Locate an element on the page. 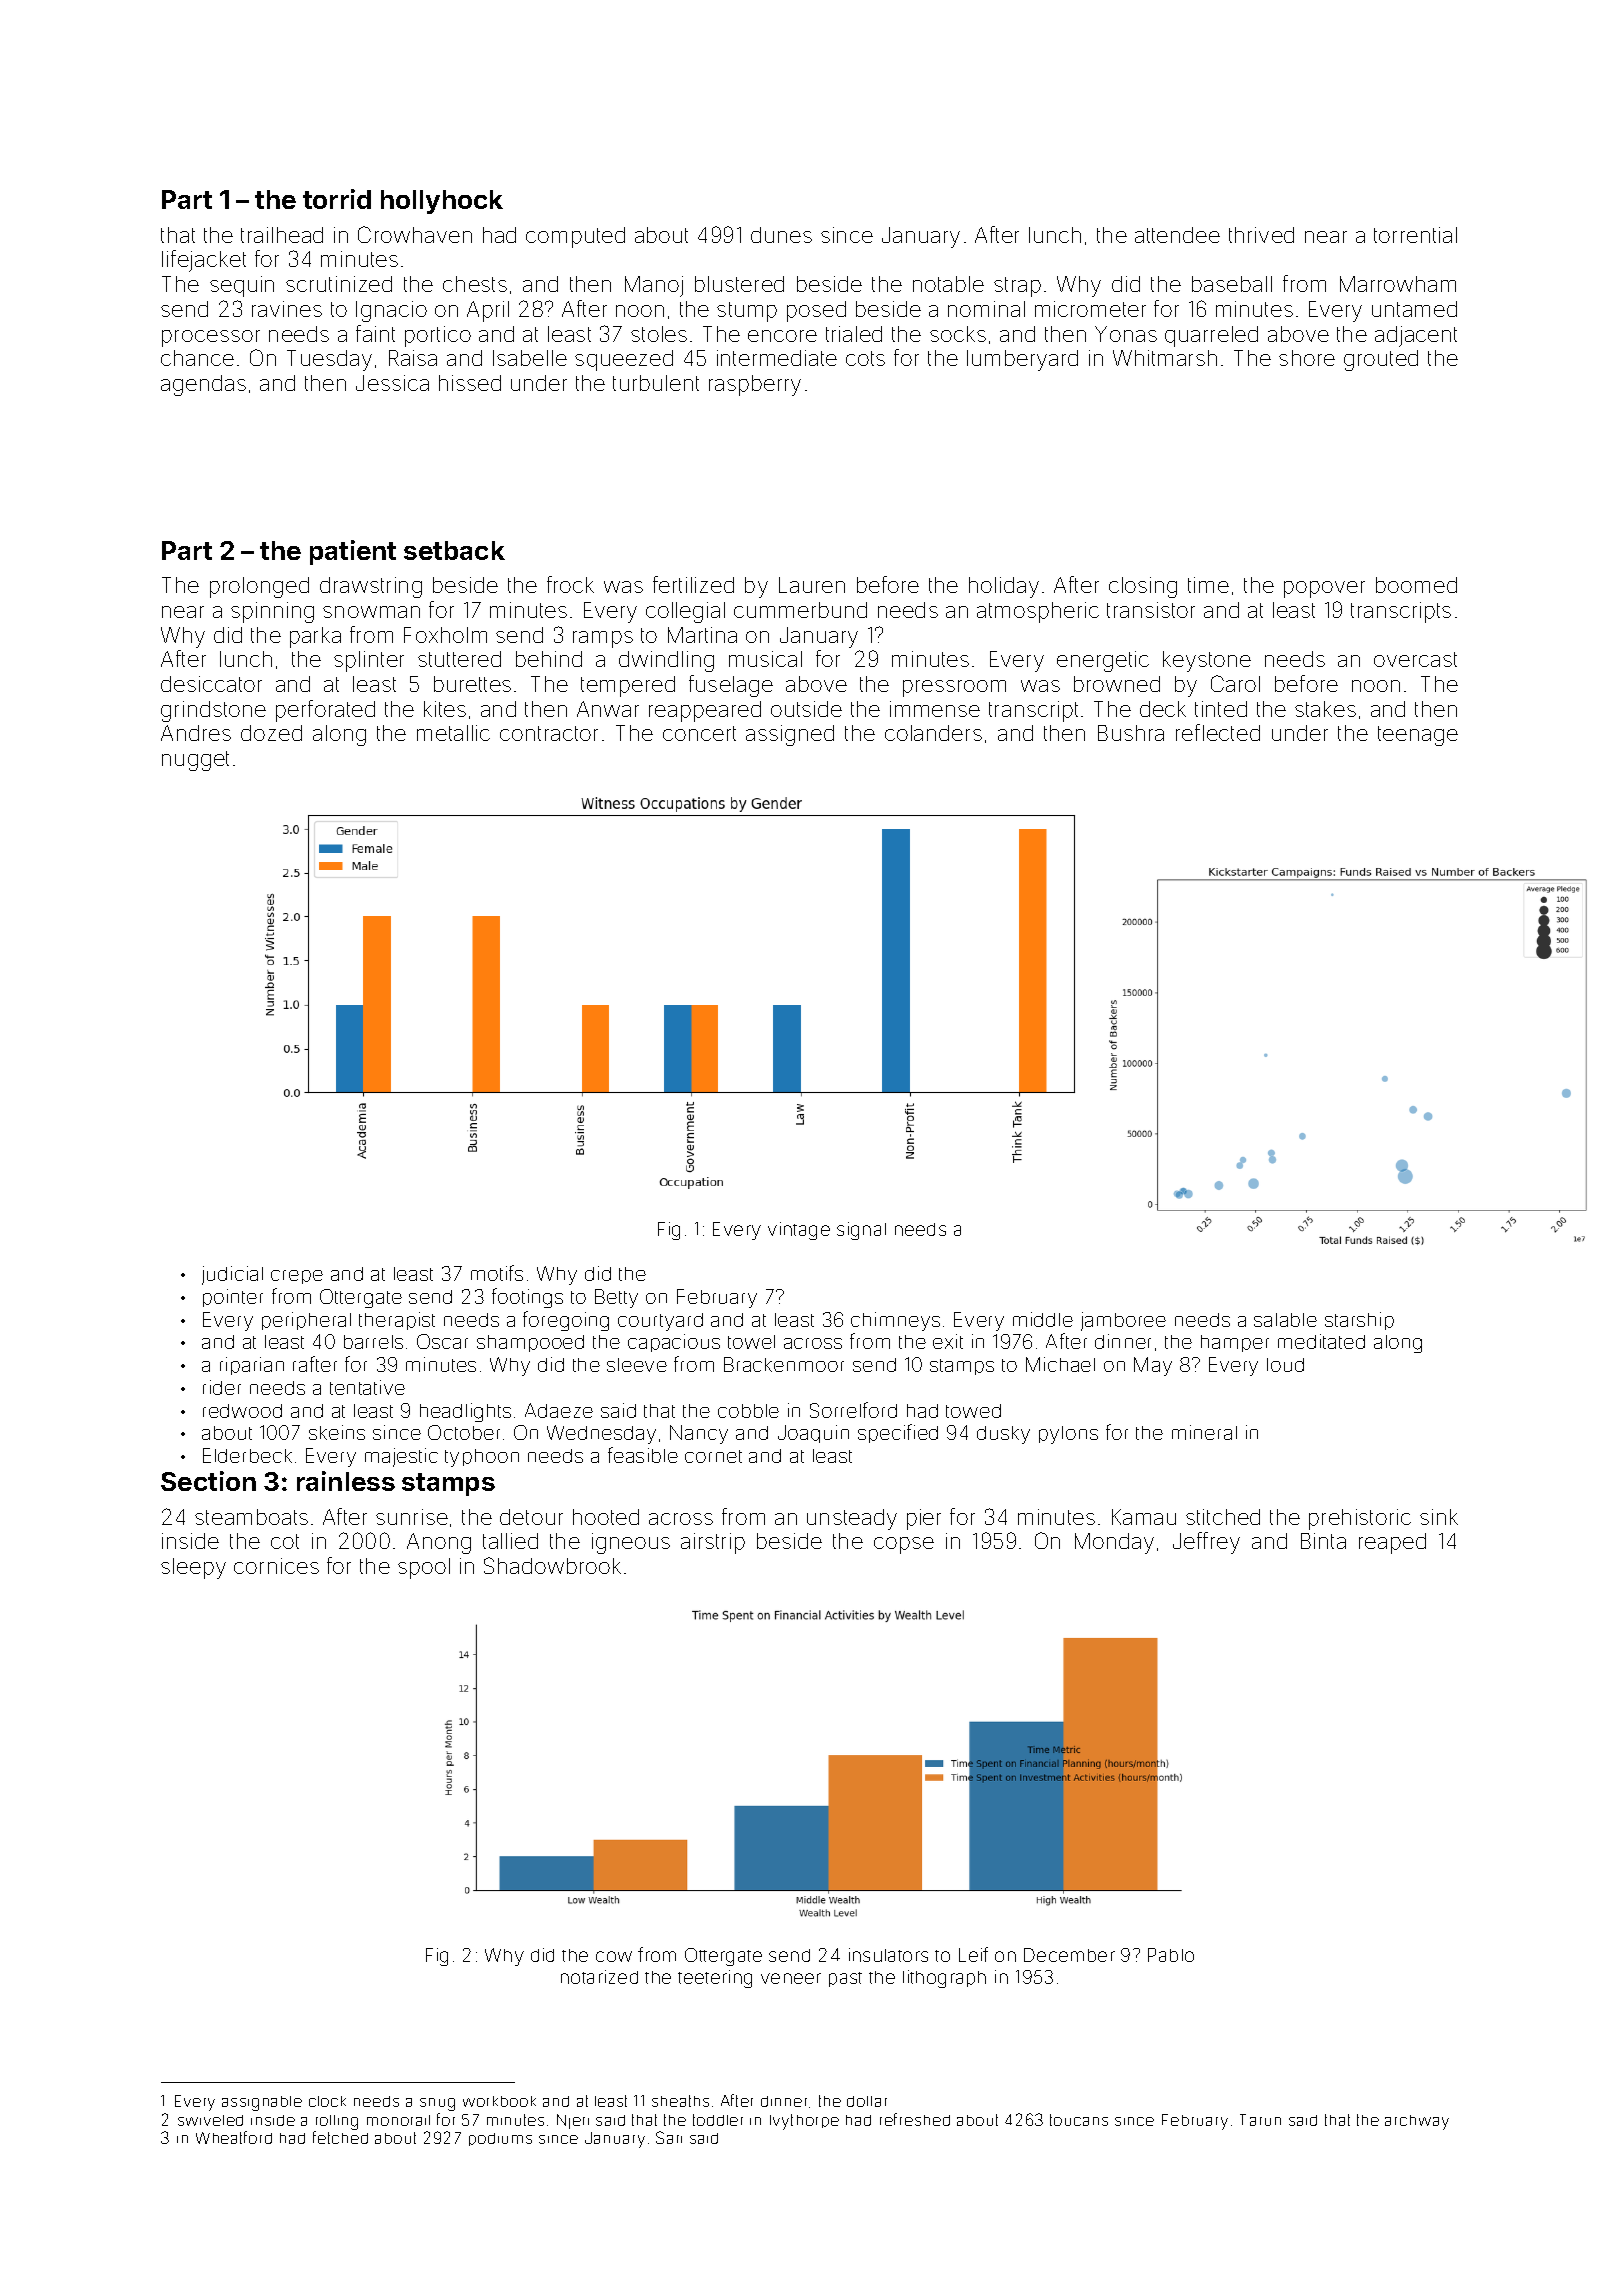 The image size is (1620, 2292). salable is located at coordinates (1285, 1320).
